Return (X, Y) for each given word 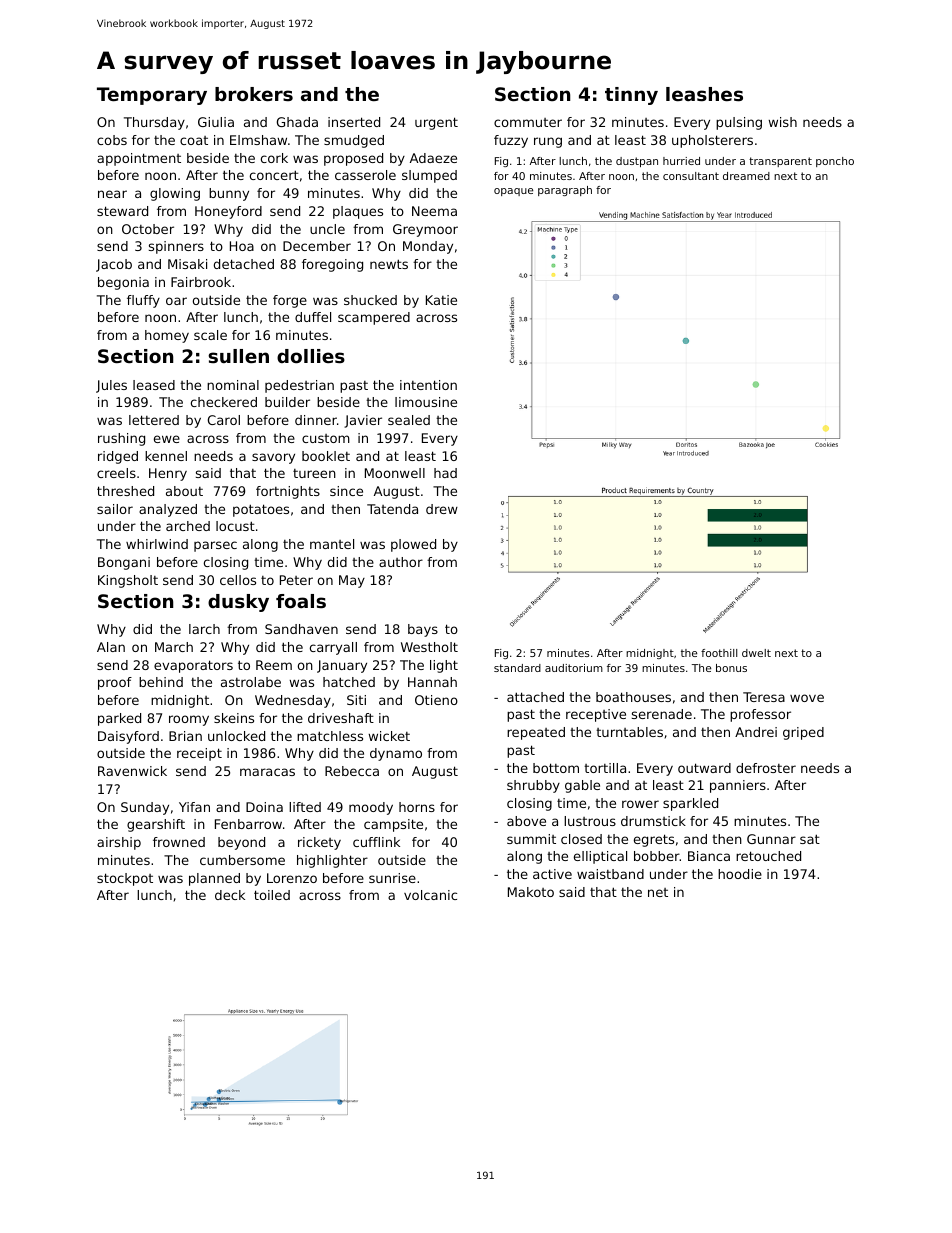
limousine (426, 402)
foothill (719, 653)
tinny (631, 96)
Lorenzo (292, 878)
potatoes (261, 510)
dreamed (746, 176)
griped (803, 733)
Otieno (436, 700)
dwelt (756, 653)
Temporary (152, 96)
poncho (835, 162)
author (401, 562)
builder (287, 402)
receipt (199, 754)
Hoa (242, 246)
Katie (441, 300)
